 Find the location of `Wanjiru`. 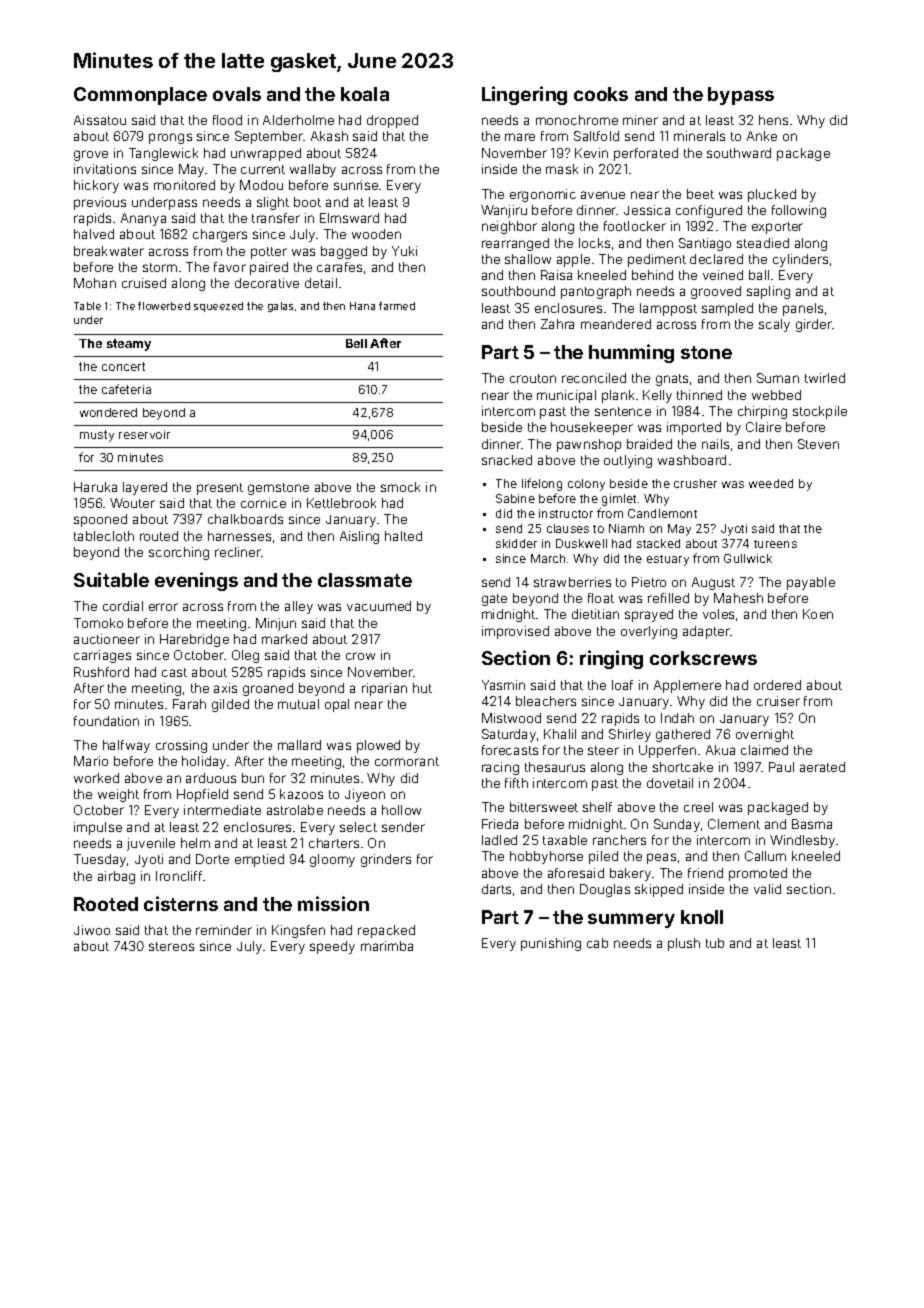

Wanjiru is located at coordinates (504, 211).
